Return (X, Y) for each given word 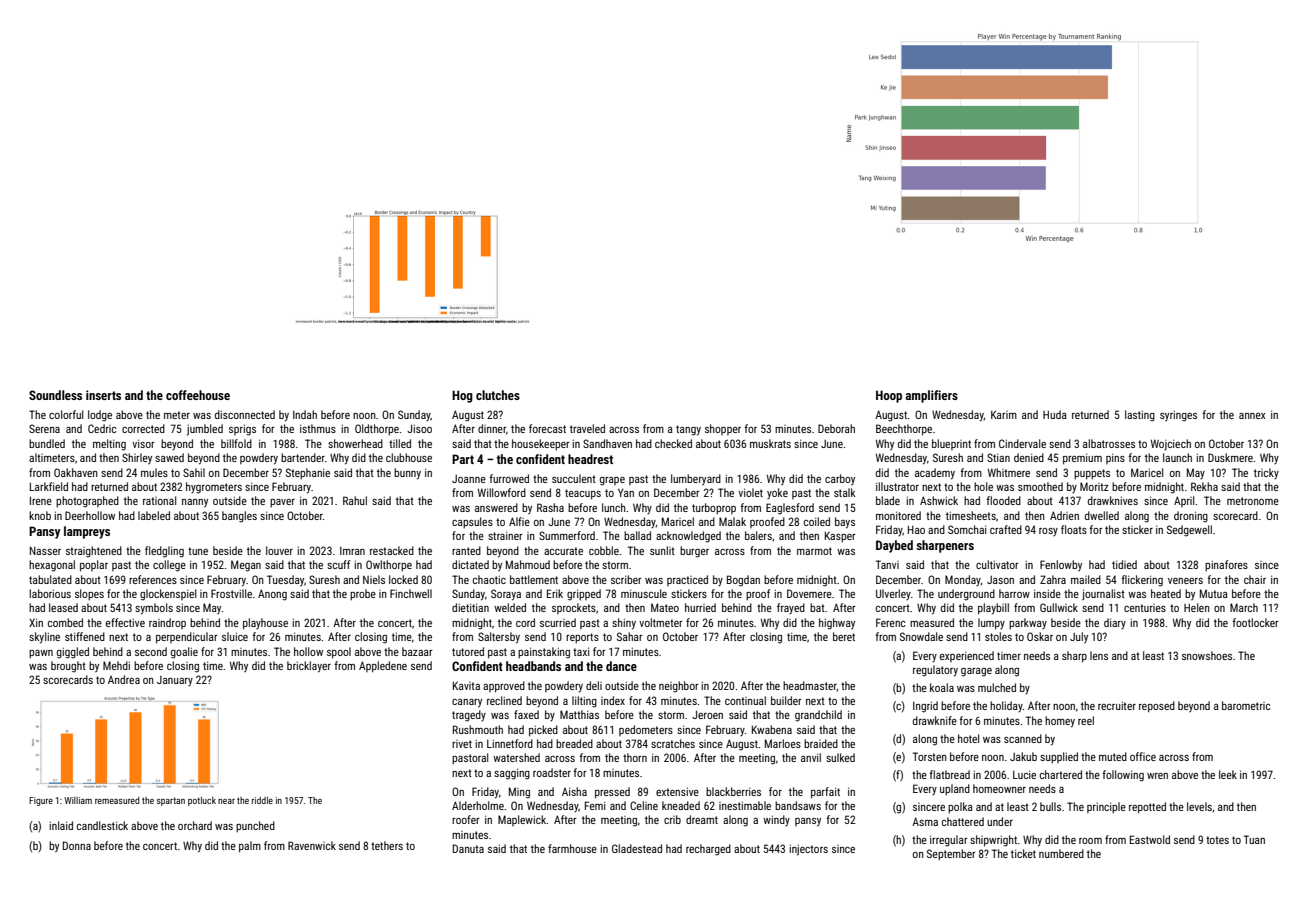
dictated (470, 564)
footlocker (1256, 622)
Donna (77, 845)
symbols (154, 609)
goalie (184, 653)
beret (844, 636)
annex (1252, 416)
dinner (492, 428)
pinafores (1226, 566)
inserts (103, 395)
